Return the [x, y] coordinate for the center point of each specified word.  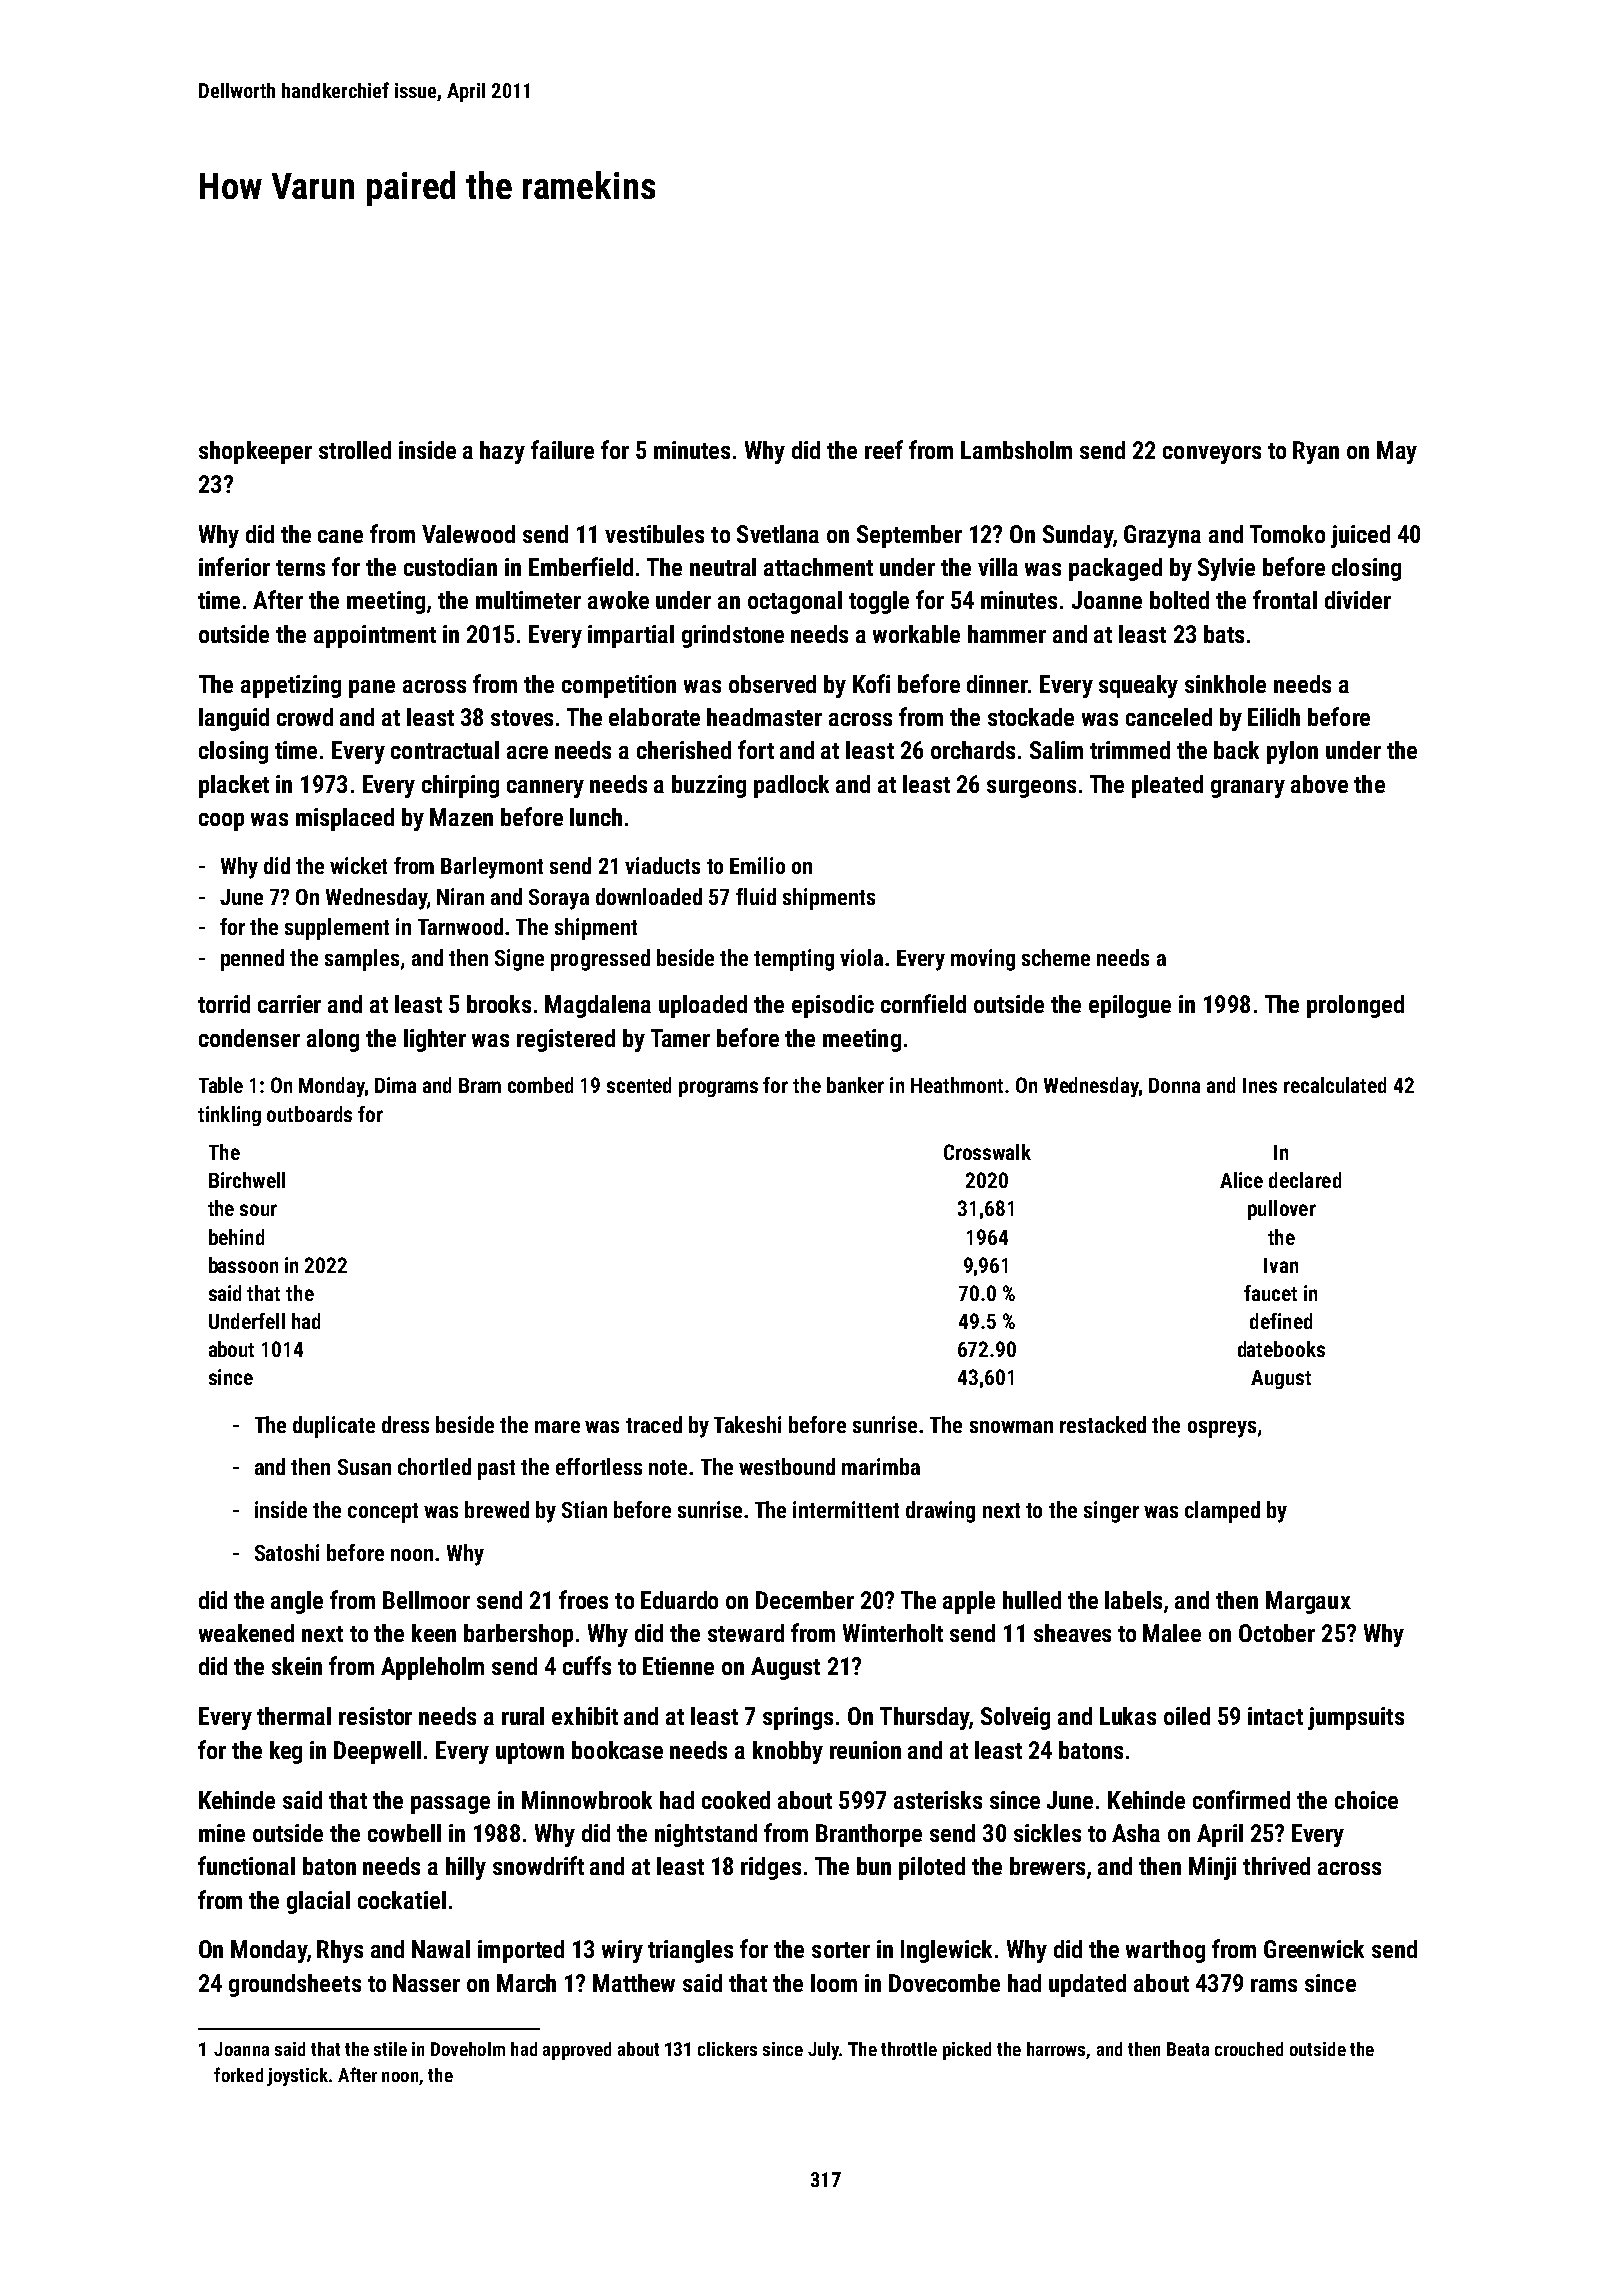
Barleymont [492, 868]
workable [916, 634]
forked [238, 2074]
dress [405, 1424]
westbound [787, 1466]
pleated [1167, 786]
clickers [727, 2049]
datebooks [1281, 1349]
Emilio [757, 865]
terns [300, 568]
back [1236, 750]
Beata [1188, 2049]
